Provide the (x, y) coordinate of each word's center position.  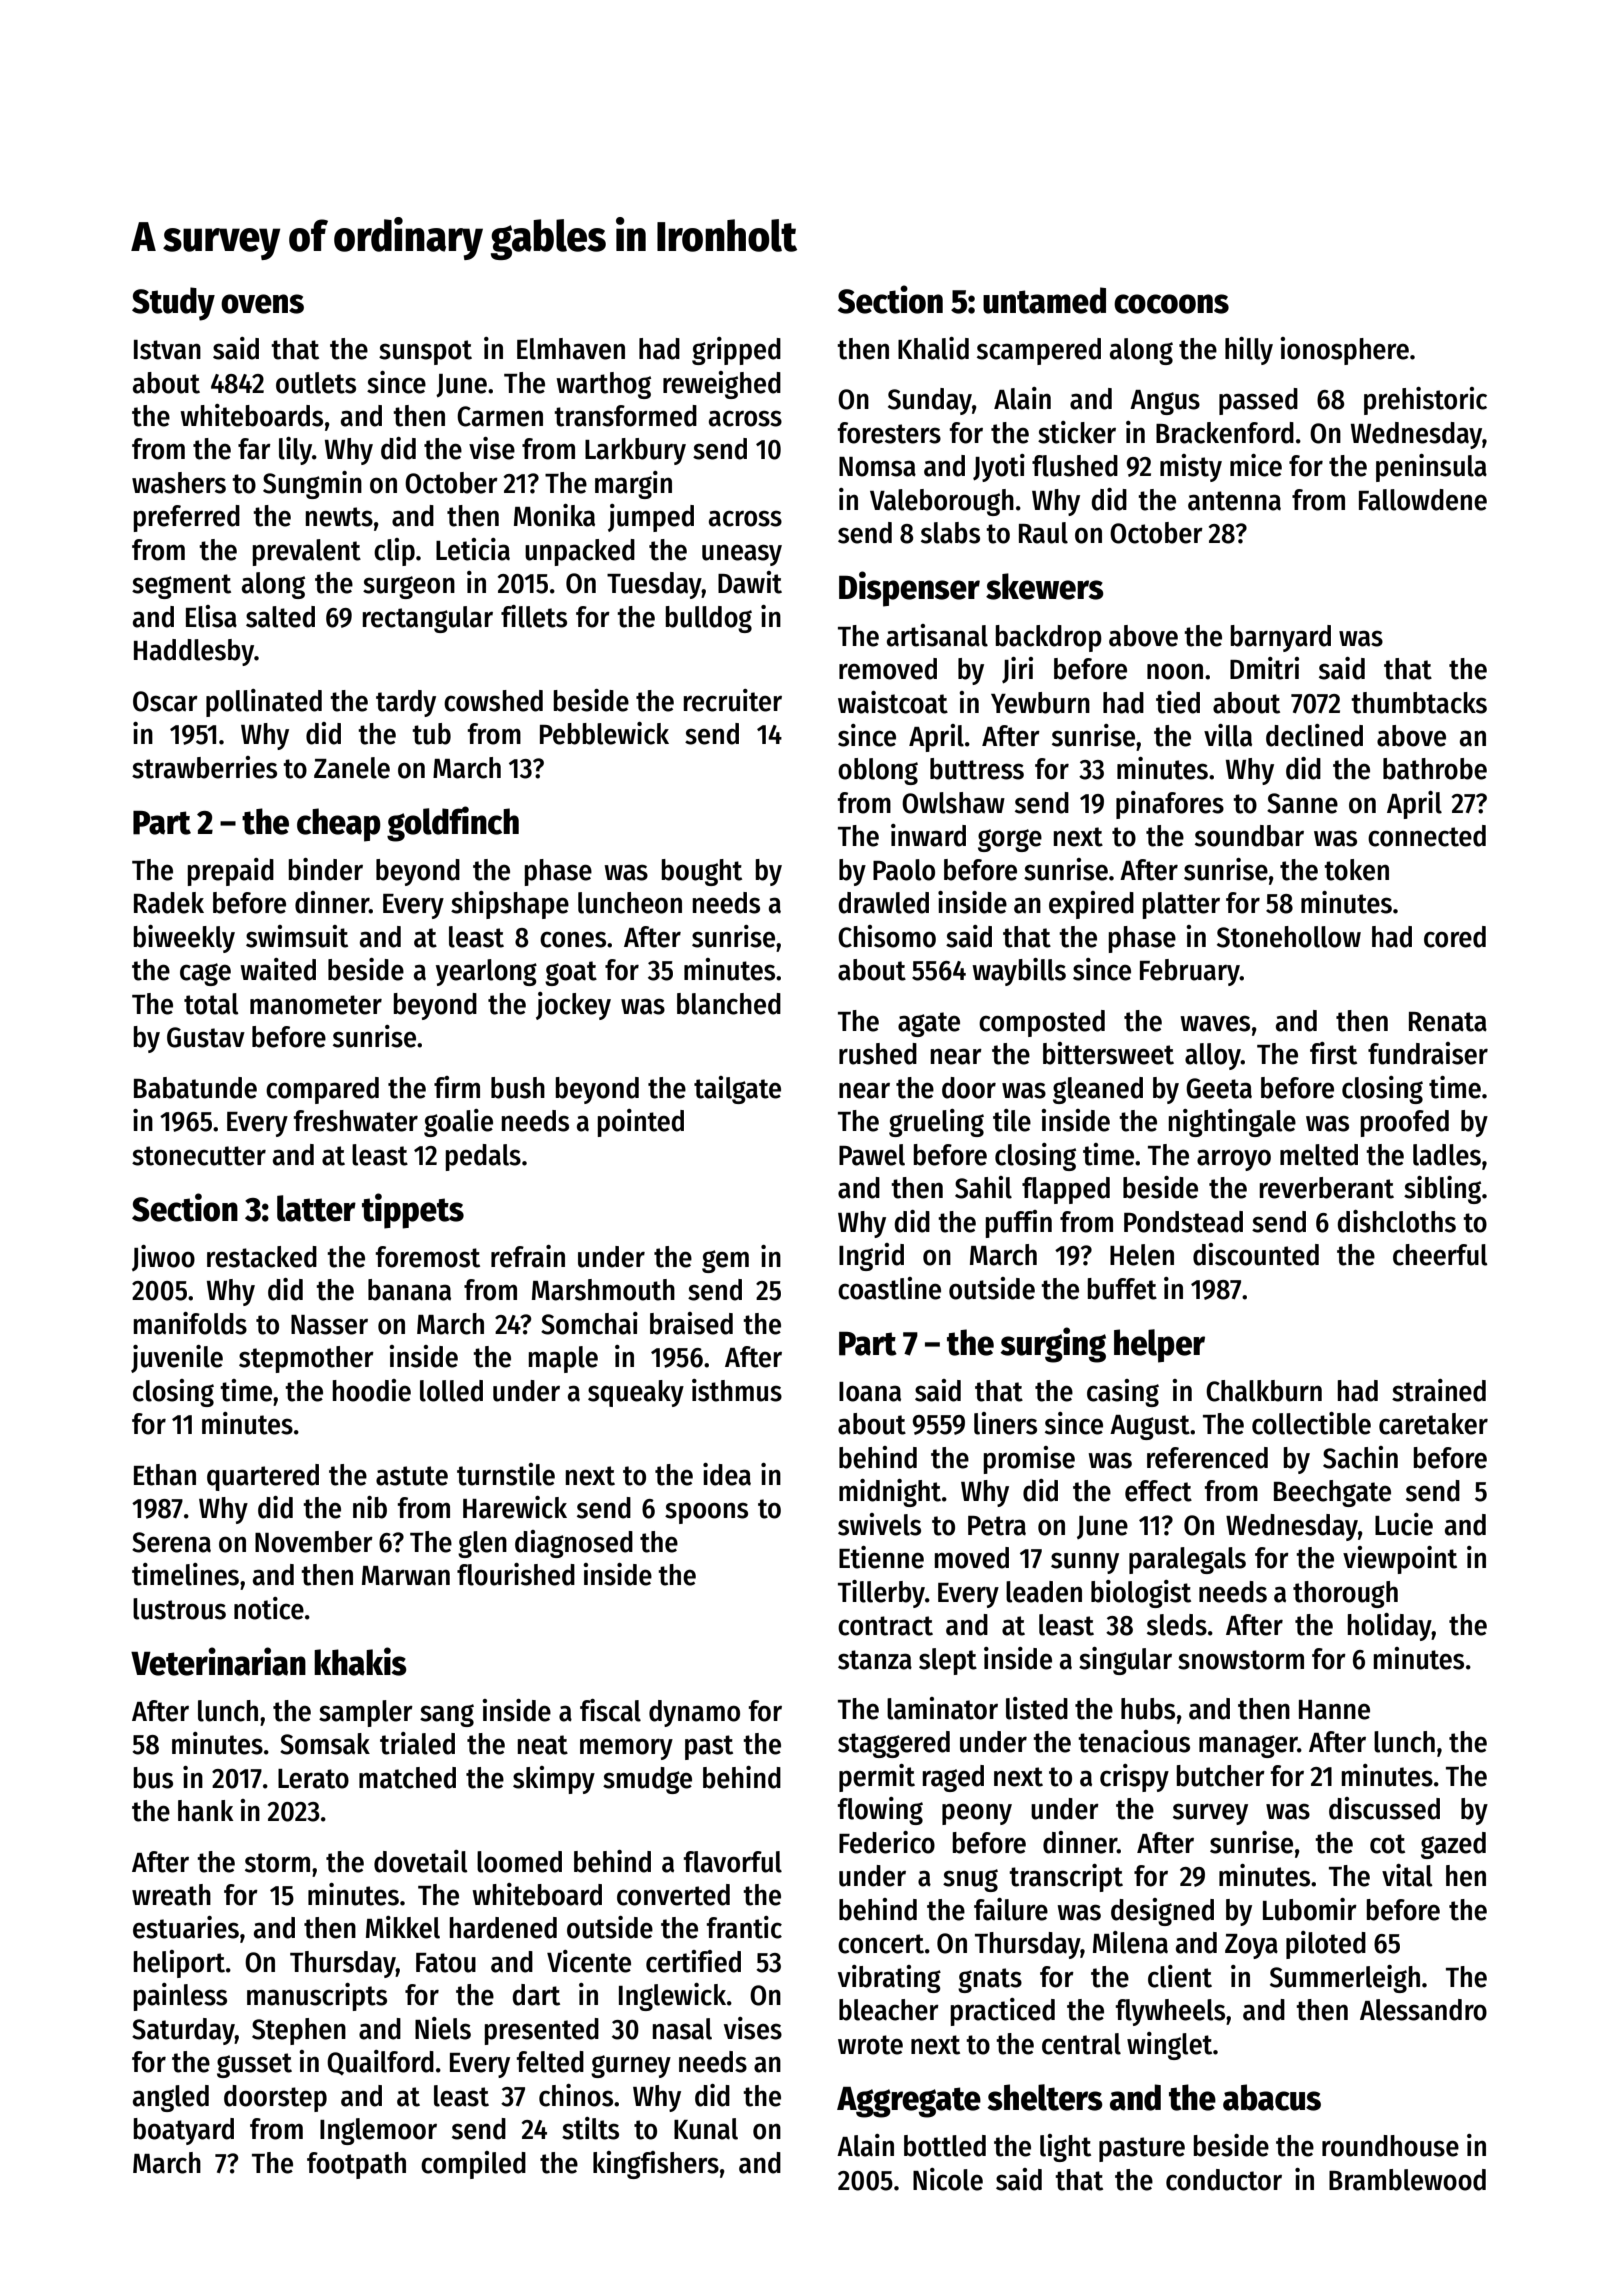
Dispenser (909, 589)
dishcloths (1396, 1221)
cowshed (493, 701)
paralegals (1187, 1560)
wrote (870, 2045)
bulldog (709, 619)
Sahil (983, 1187)
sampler (366, 1713)
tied (1178, 702)
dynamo (694, 1713)
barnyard (1281, 638)
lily (295, 451)
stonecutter (199, 1156)
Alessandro (1423, 2010)
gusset (254, 2065)
